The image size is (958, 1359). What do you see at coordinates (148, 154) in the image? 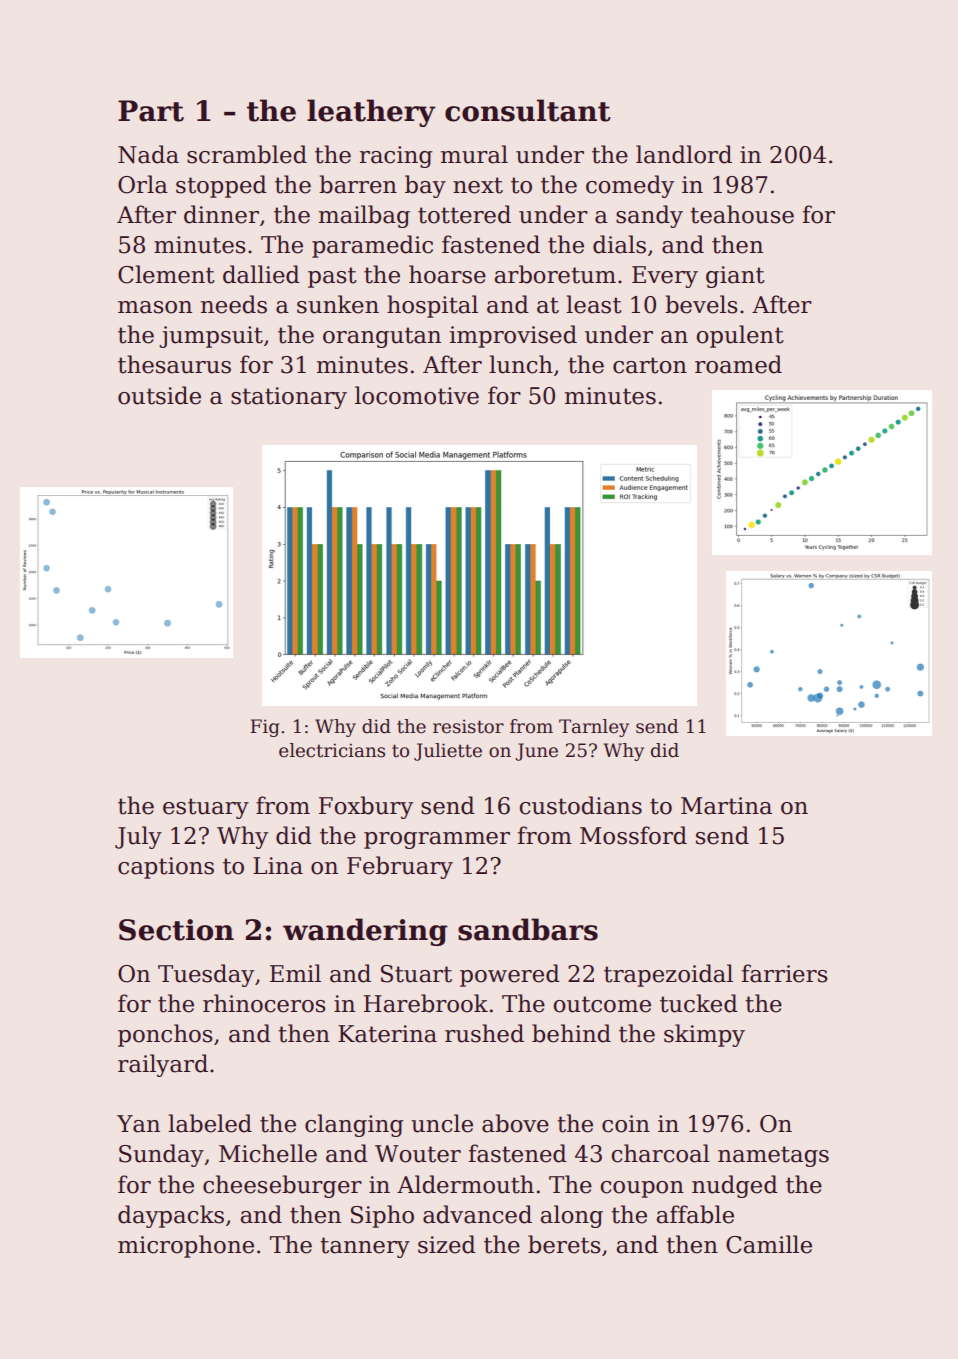
I see `Nada` at bounding box center [148, 154].
